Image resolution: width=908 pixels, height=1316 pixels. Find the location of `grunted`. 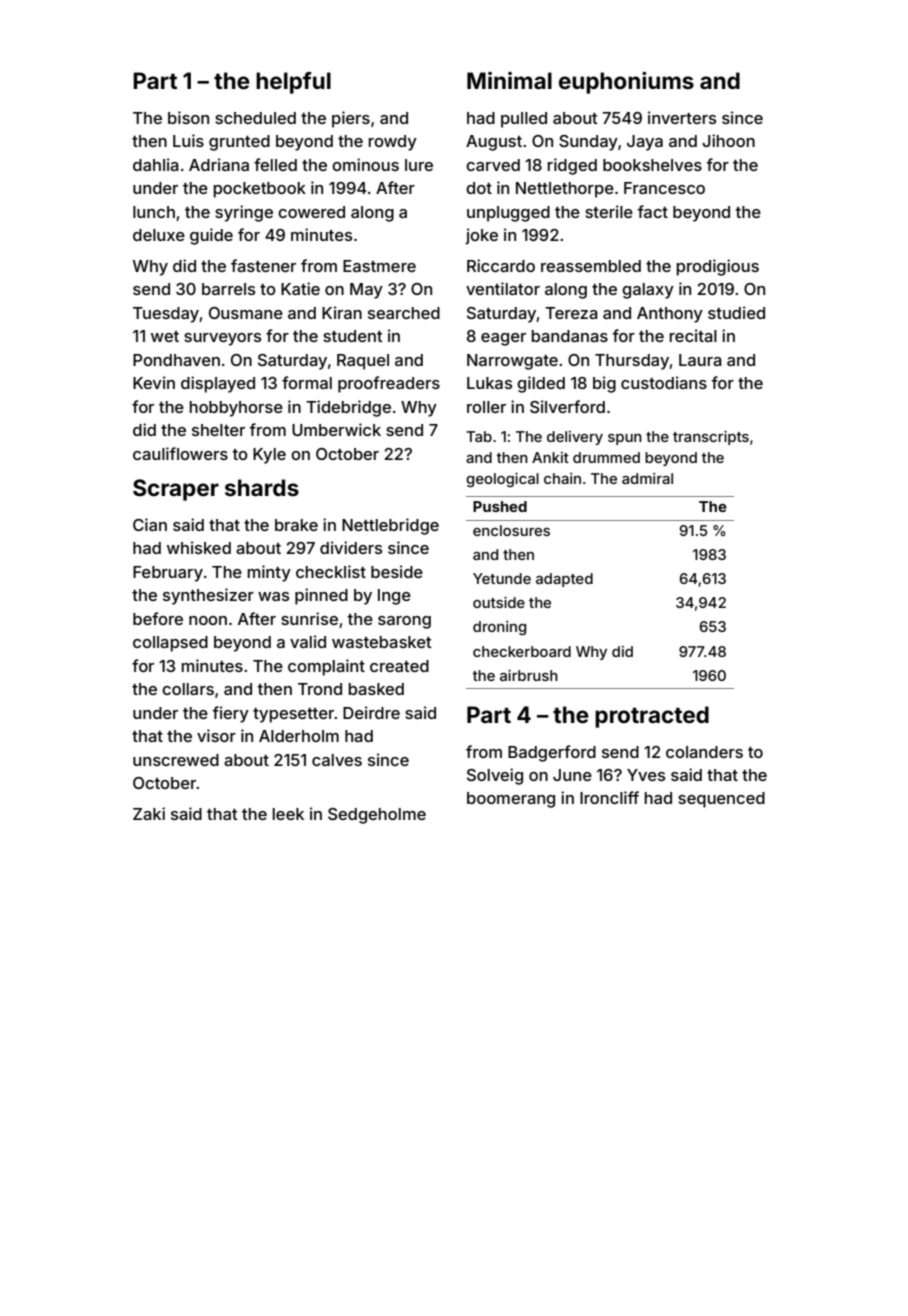

grunted is located at coordinates (239, 143).
